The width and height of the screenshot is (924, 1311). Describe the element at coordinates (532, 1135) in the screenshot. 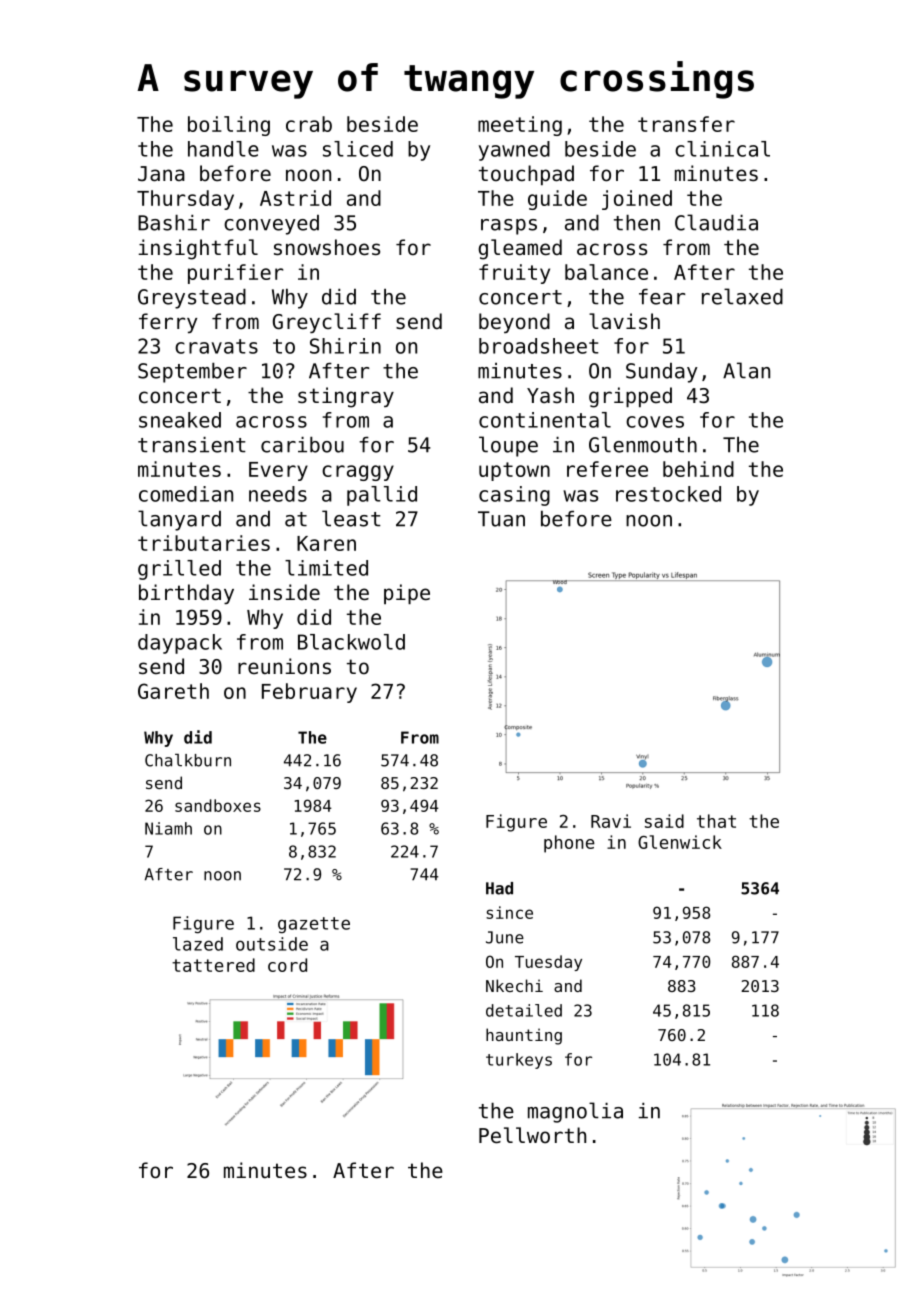

I see `Pellworth` at that location.
